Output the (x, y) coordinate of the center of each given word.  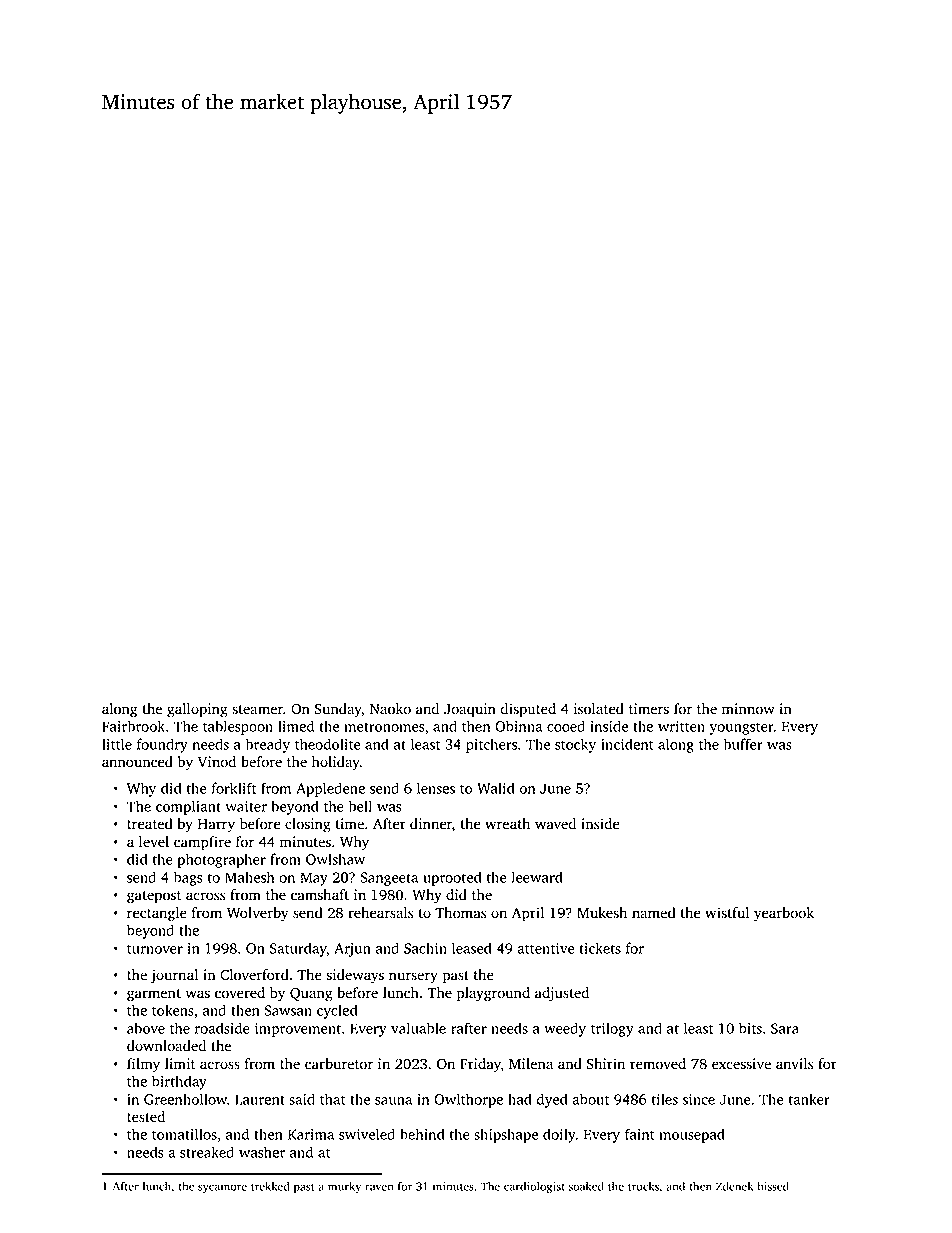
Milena (531, 1064)
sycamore (222, 1188)
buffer (743, 744)
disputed (528, 710)
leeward (537, 877)
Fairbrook (133, 726)
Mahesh (249, 877)
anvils (794, 1064)
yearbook (784, 914)
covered (240, 993)
